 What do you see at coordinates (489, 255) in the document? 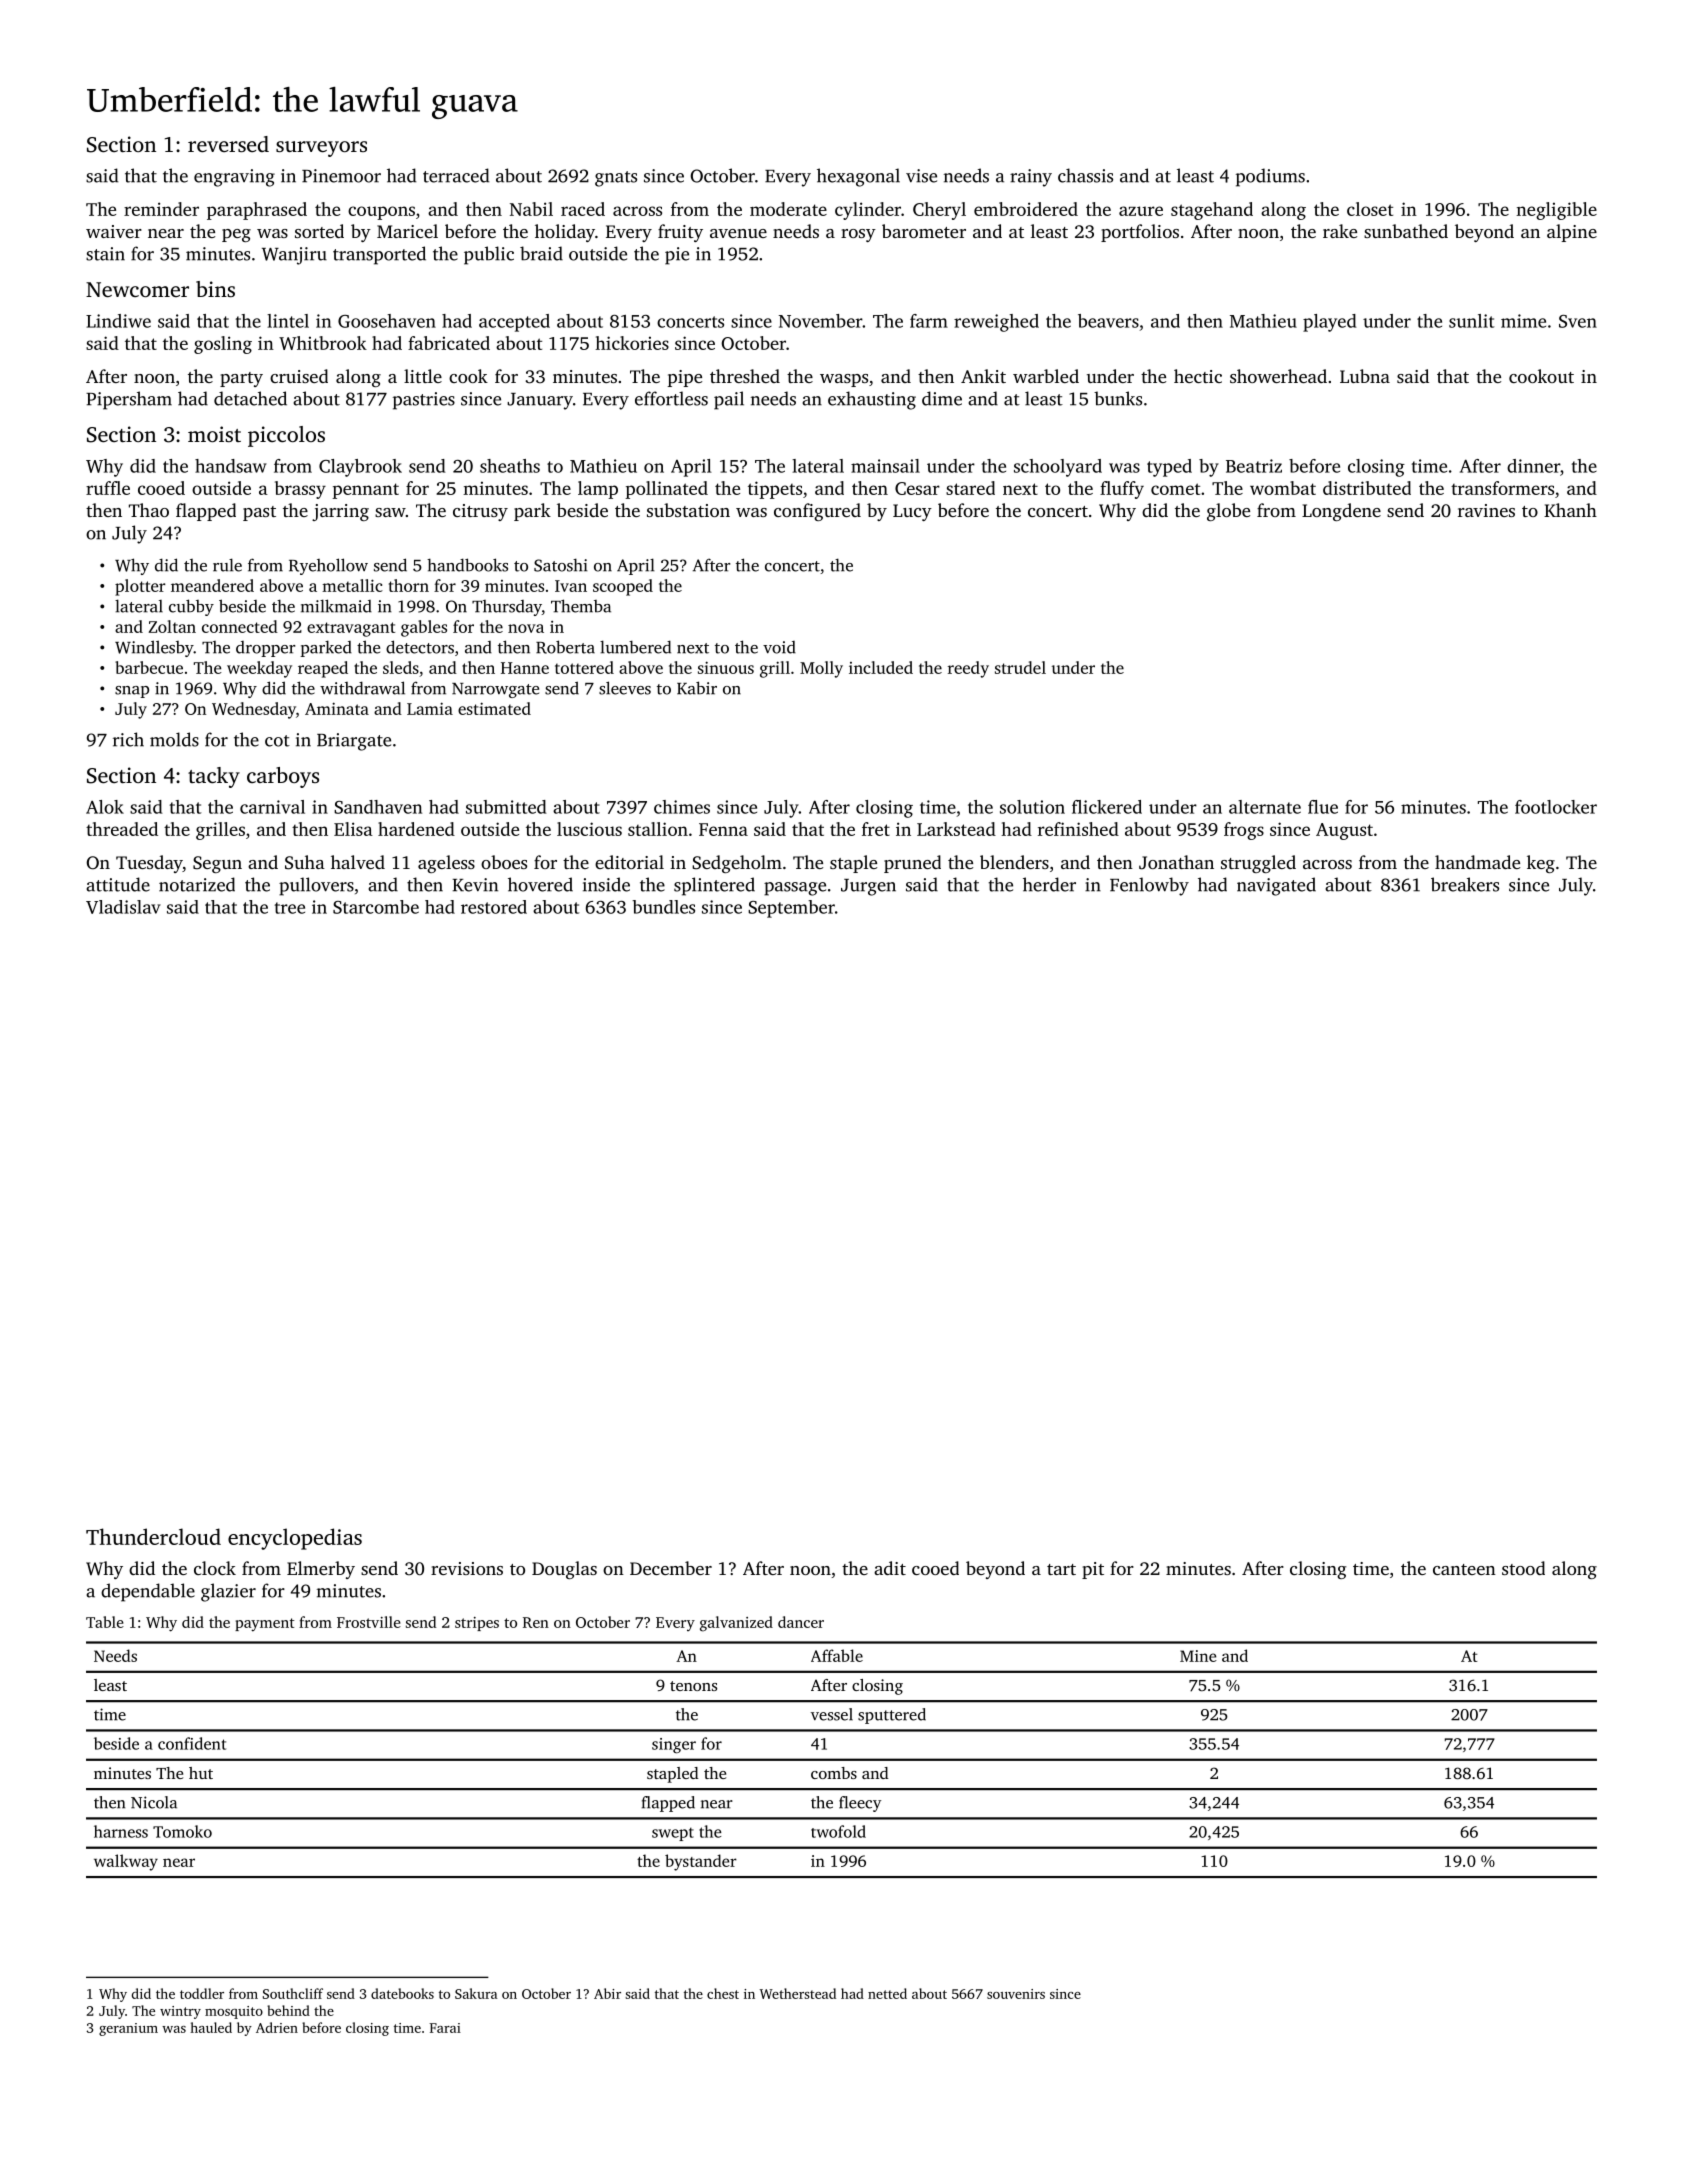
I see `public` at bounding box center [489, 255].
